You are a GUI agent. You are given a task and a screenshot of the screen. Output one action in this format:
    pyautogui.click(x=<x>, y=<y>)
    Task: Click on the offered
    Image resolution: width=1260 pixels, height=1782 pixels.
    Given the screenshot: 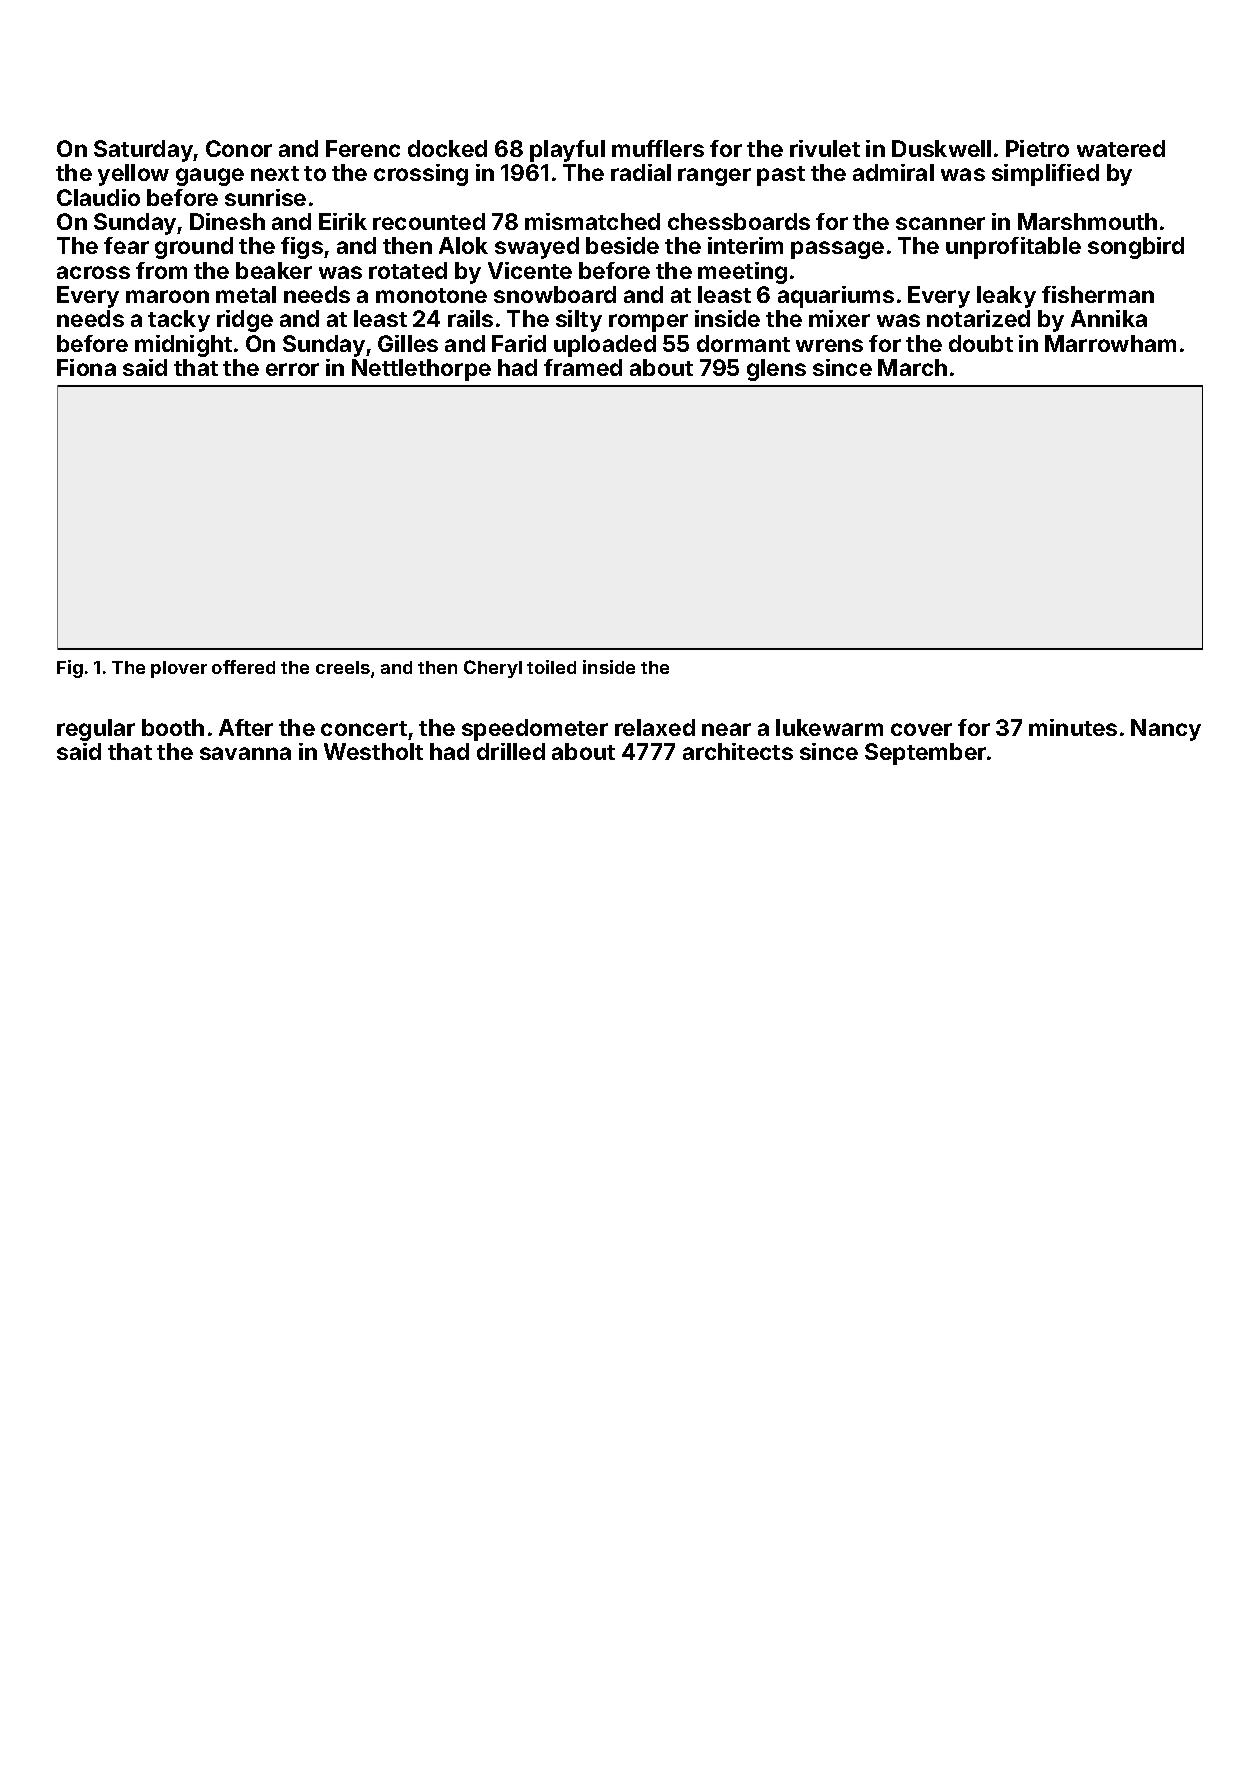 What is the action you would take?
    pyautogui.click(x=243, y=667)
